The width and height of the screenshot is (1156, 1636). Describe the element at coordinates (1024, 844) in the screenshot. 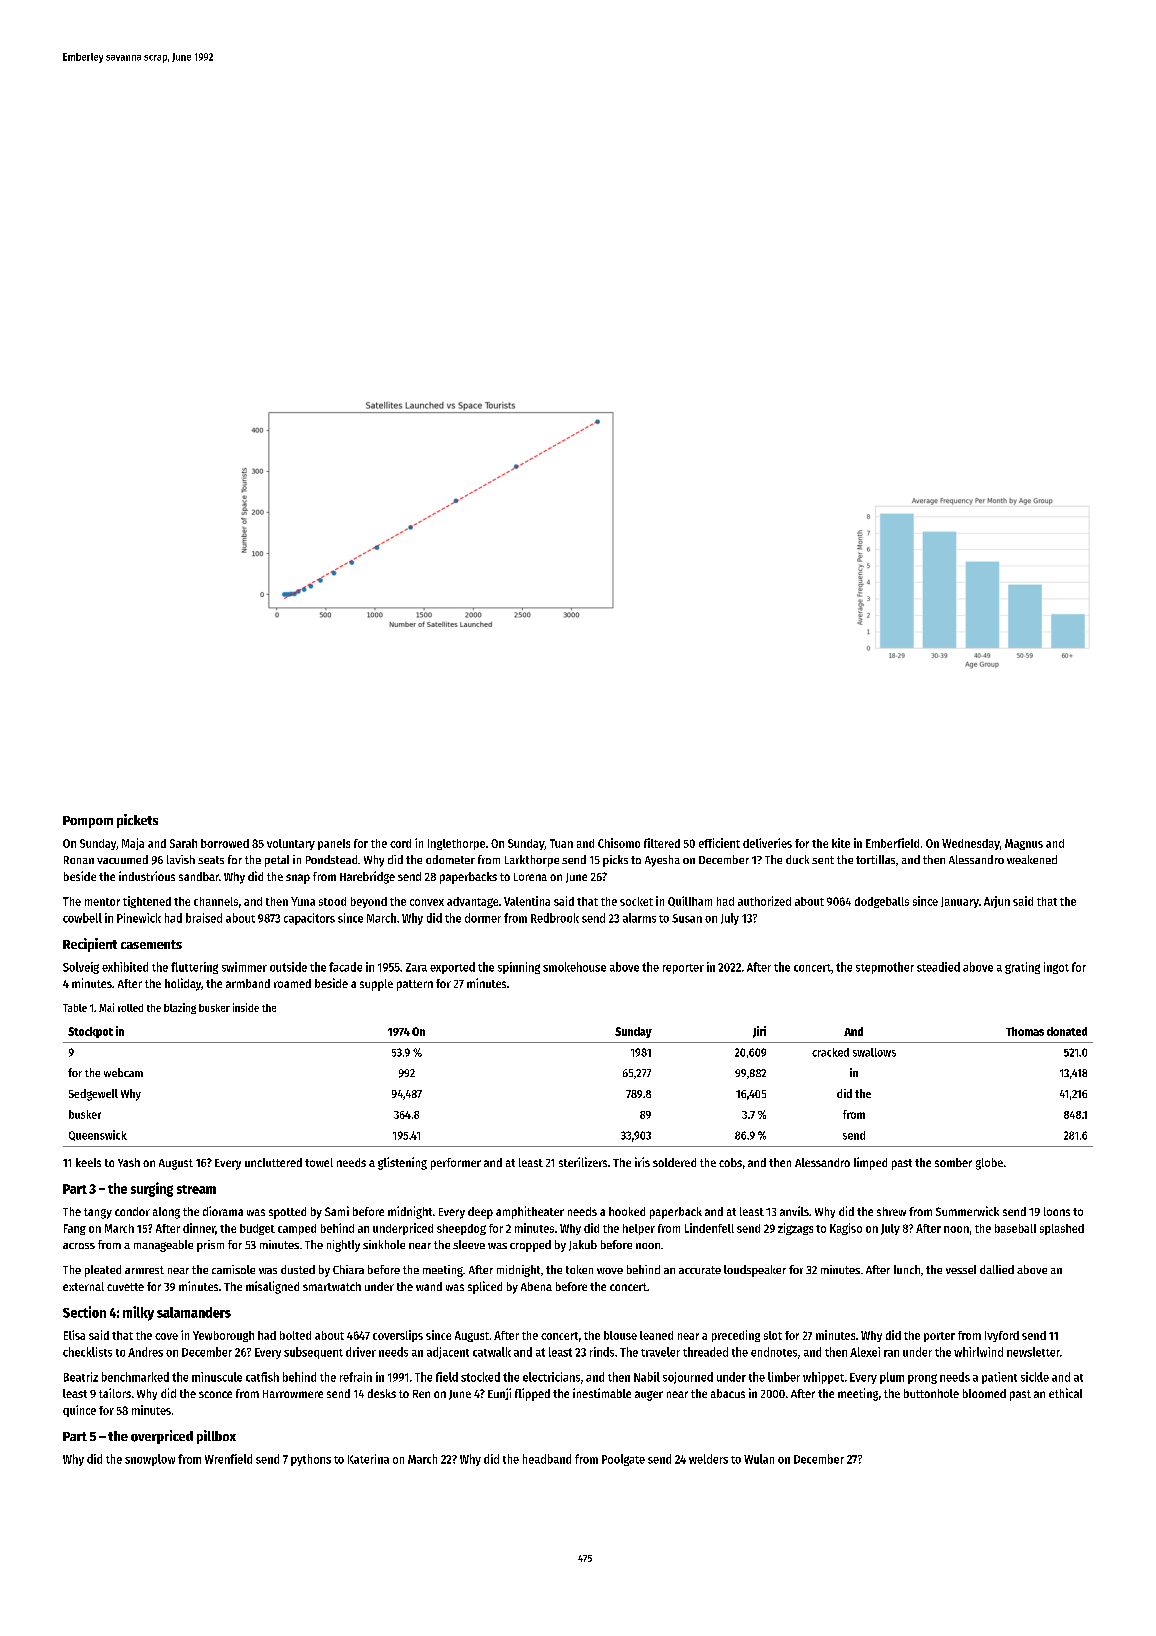

I see `Magnus` at that location.
